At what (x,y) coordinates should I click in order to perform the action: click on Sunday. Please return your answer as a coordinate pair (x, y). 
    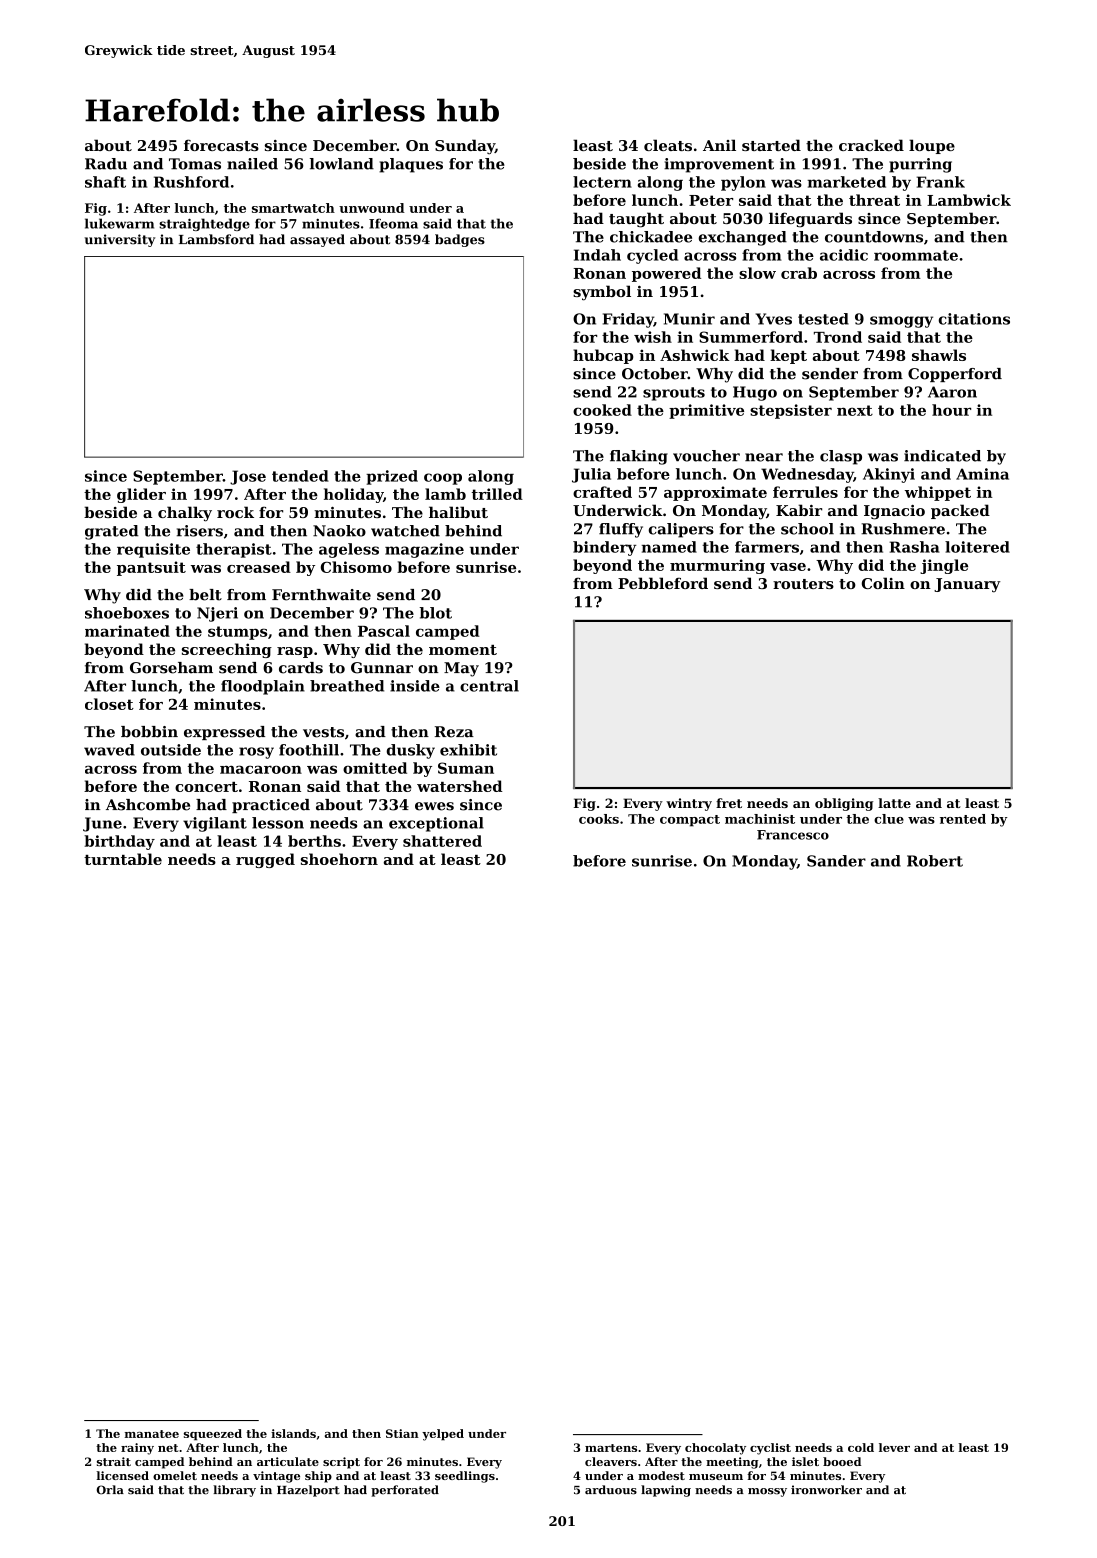
    Looking at the image, I should click on (465, 147).
